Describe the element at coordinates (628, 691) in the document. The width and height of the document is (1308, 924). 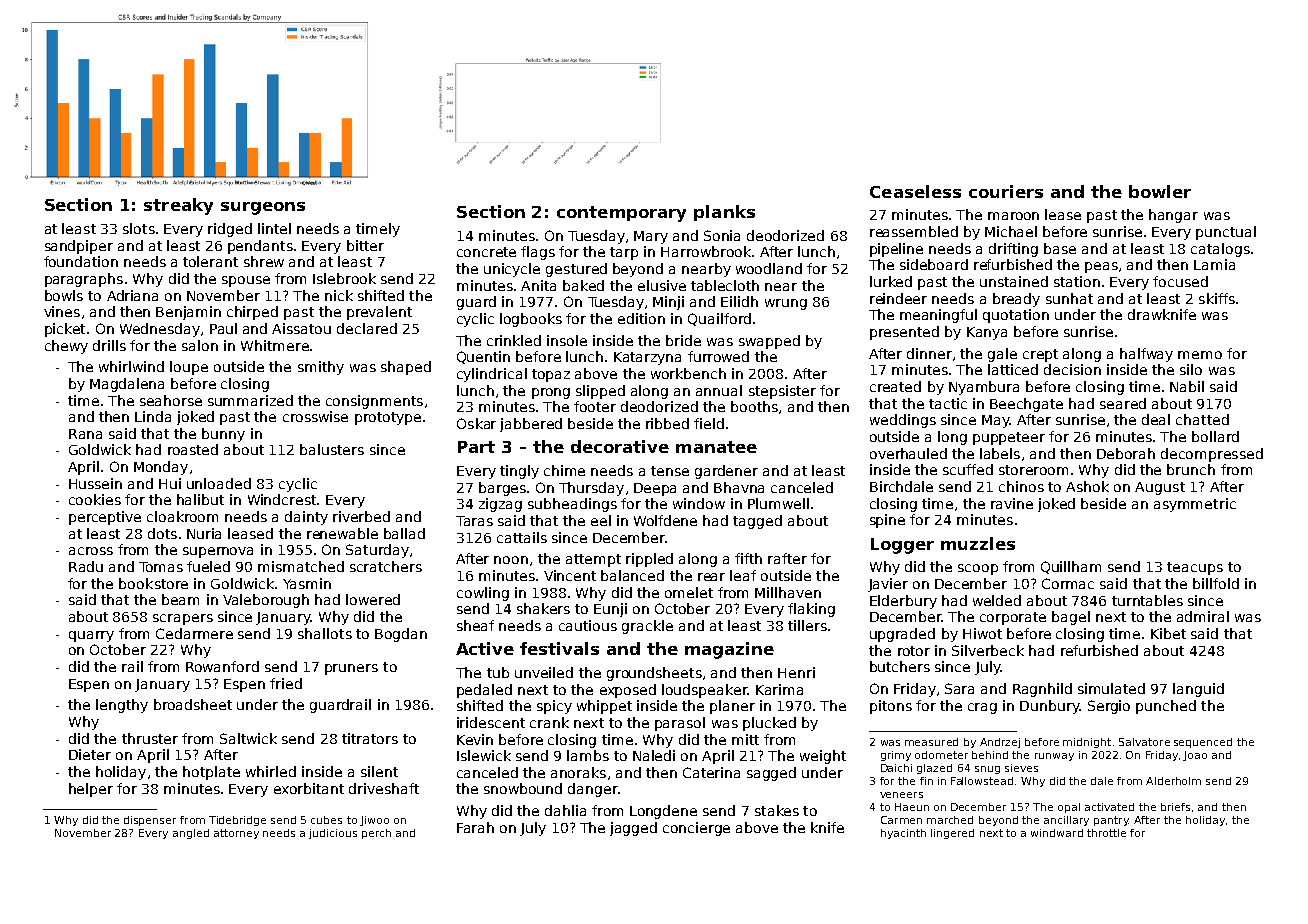
I see `exposed` at that location.
